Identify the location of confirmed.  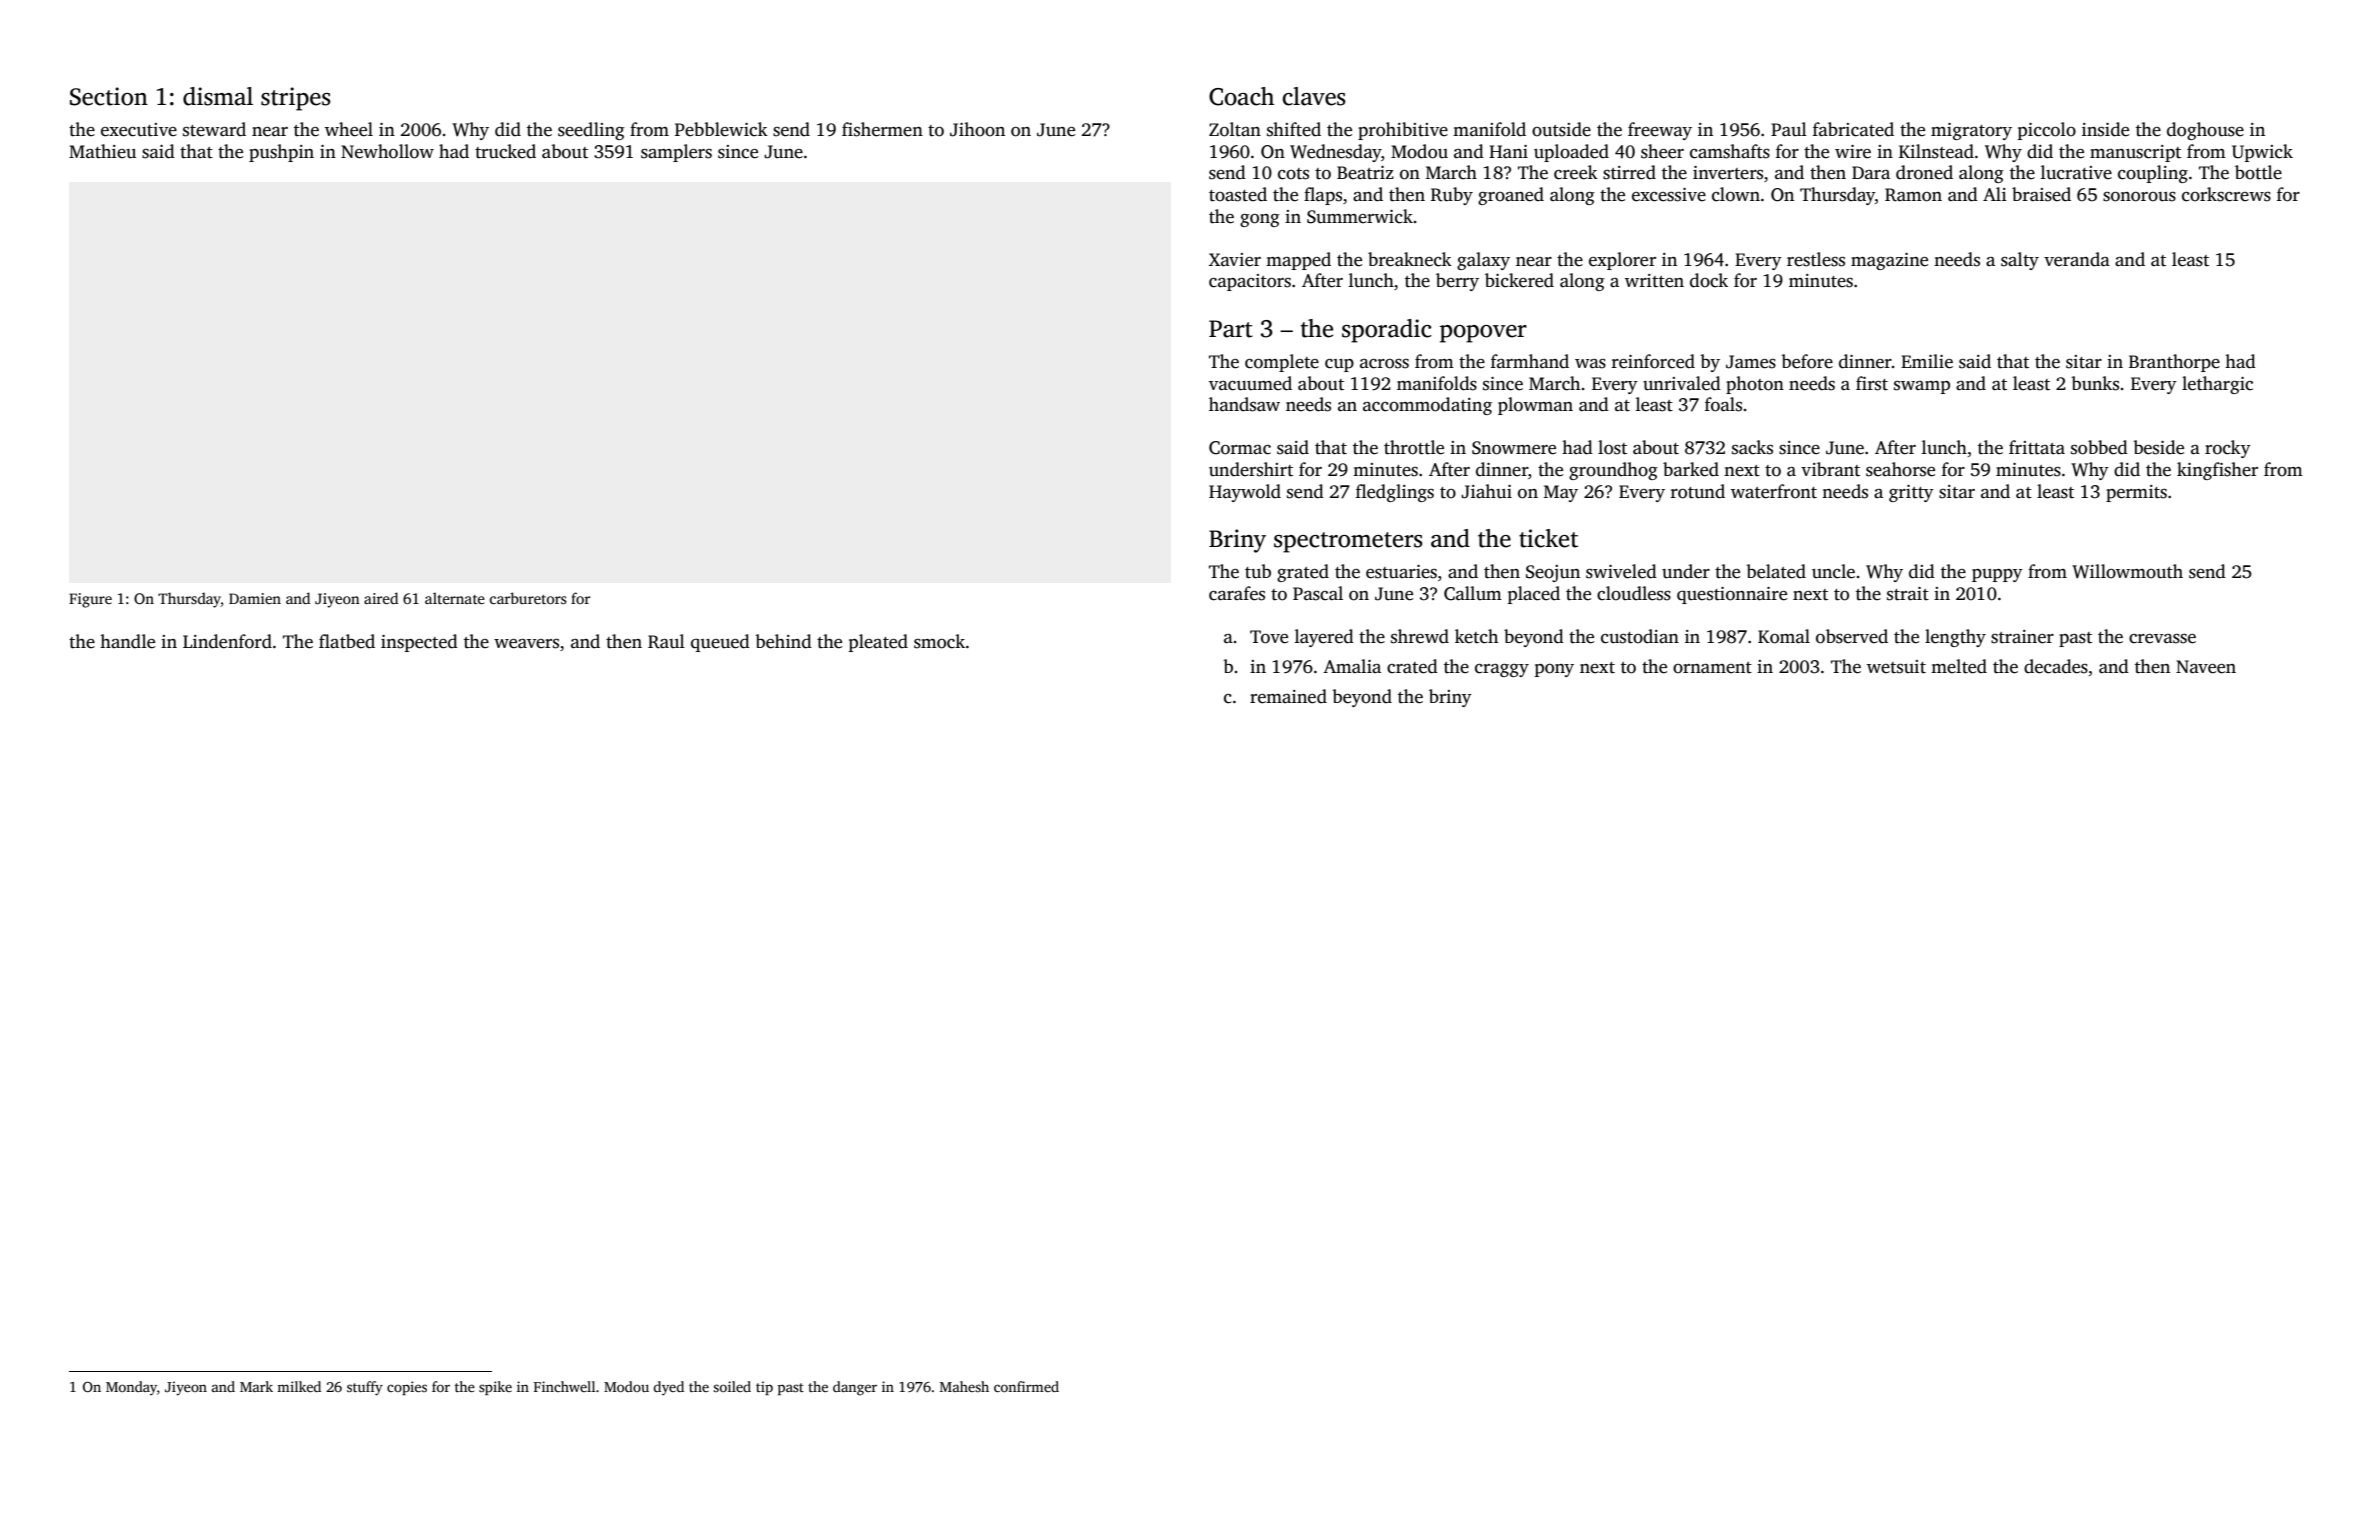
(1026, 1386).
